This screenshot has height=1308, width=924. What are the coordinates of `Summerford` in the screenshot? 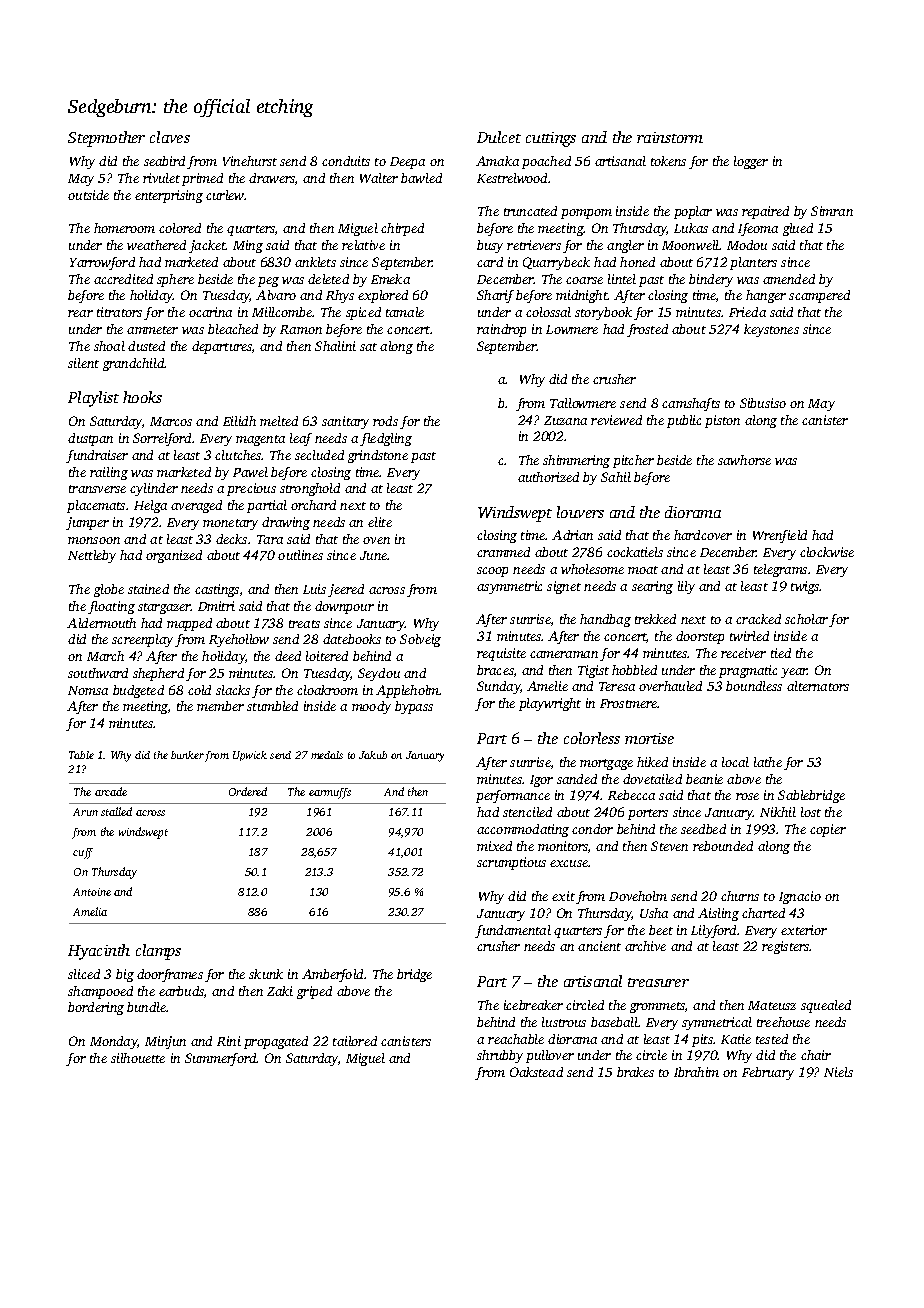 It's located at (221, 1059).
